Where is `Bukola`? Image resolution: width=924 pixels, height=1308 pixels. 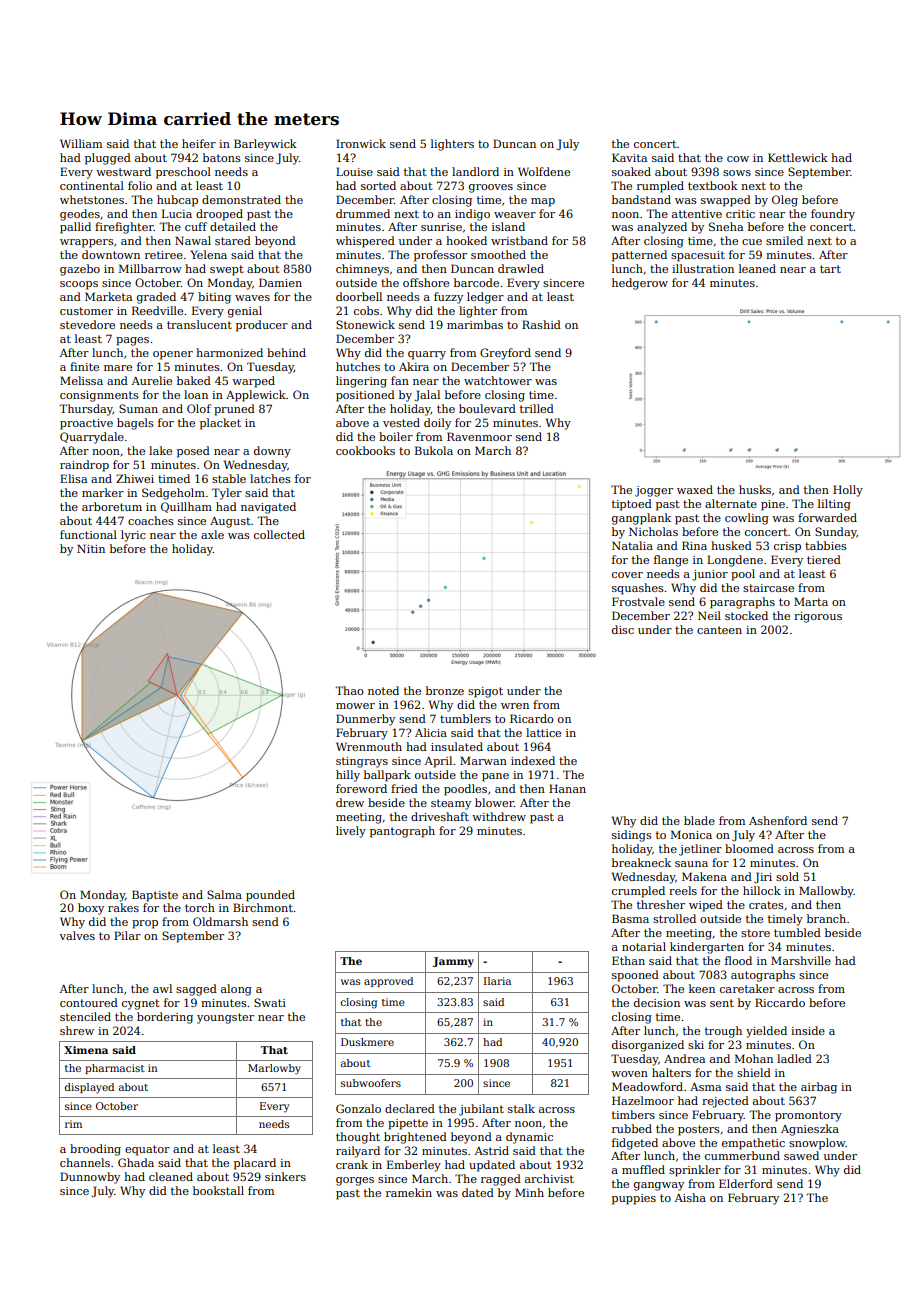
Bukola is located at coordinates (434, 450).
